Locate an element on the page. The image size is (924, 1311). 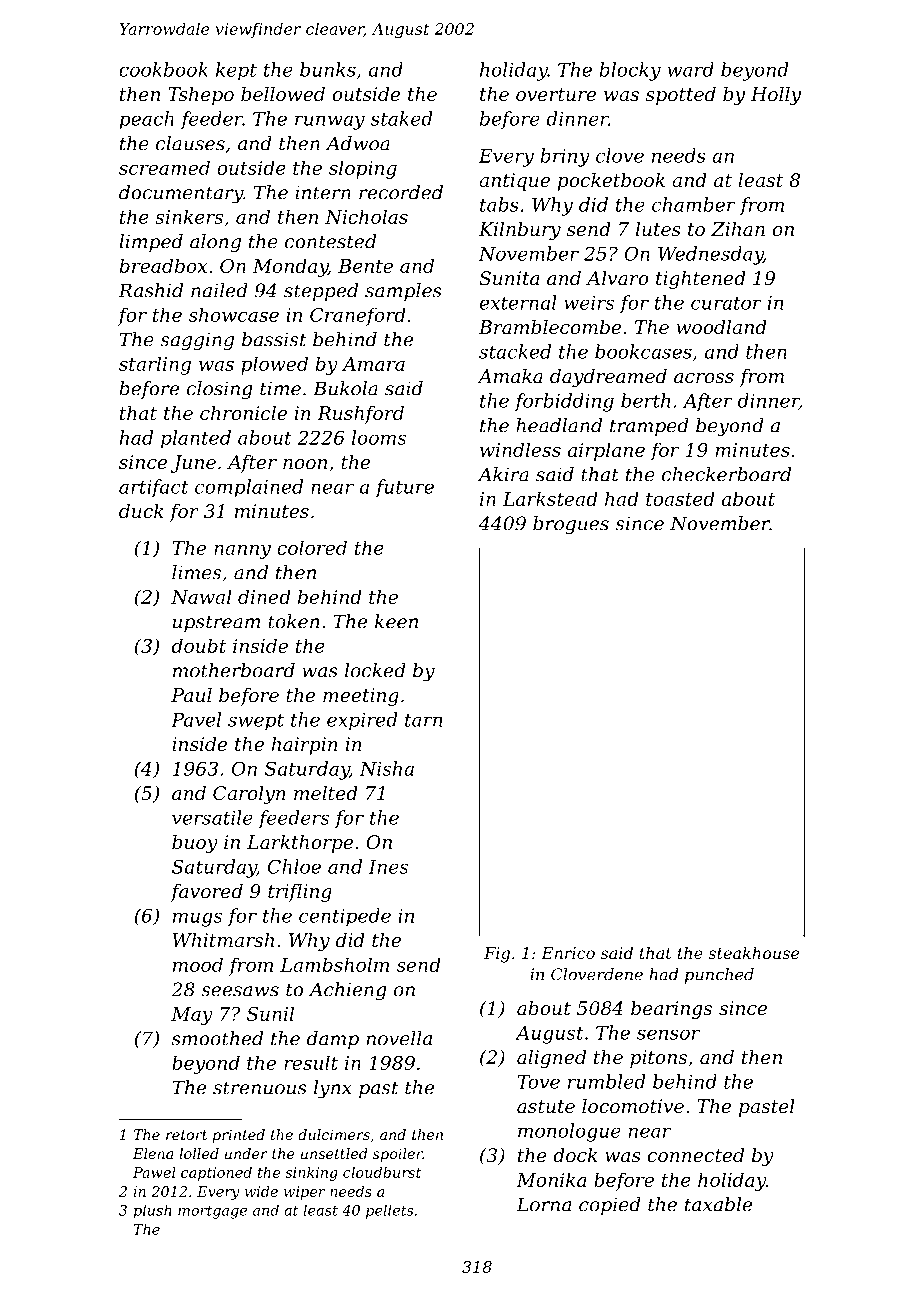
Lambsholm is located at coordinates (334, 964).
